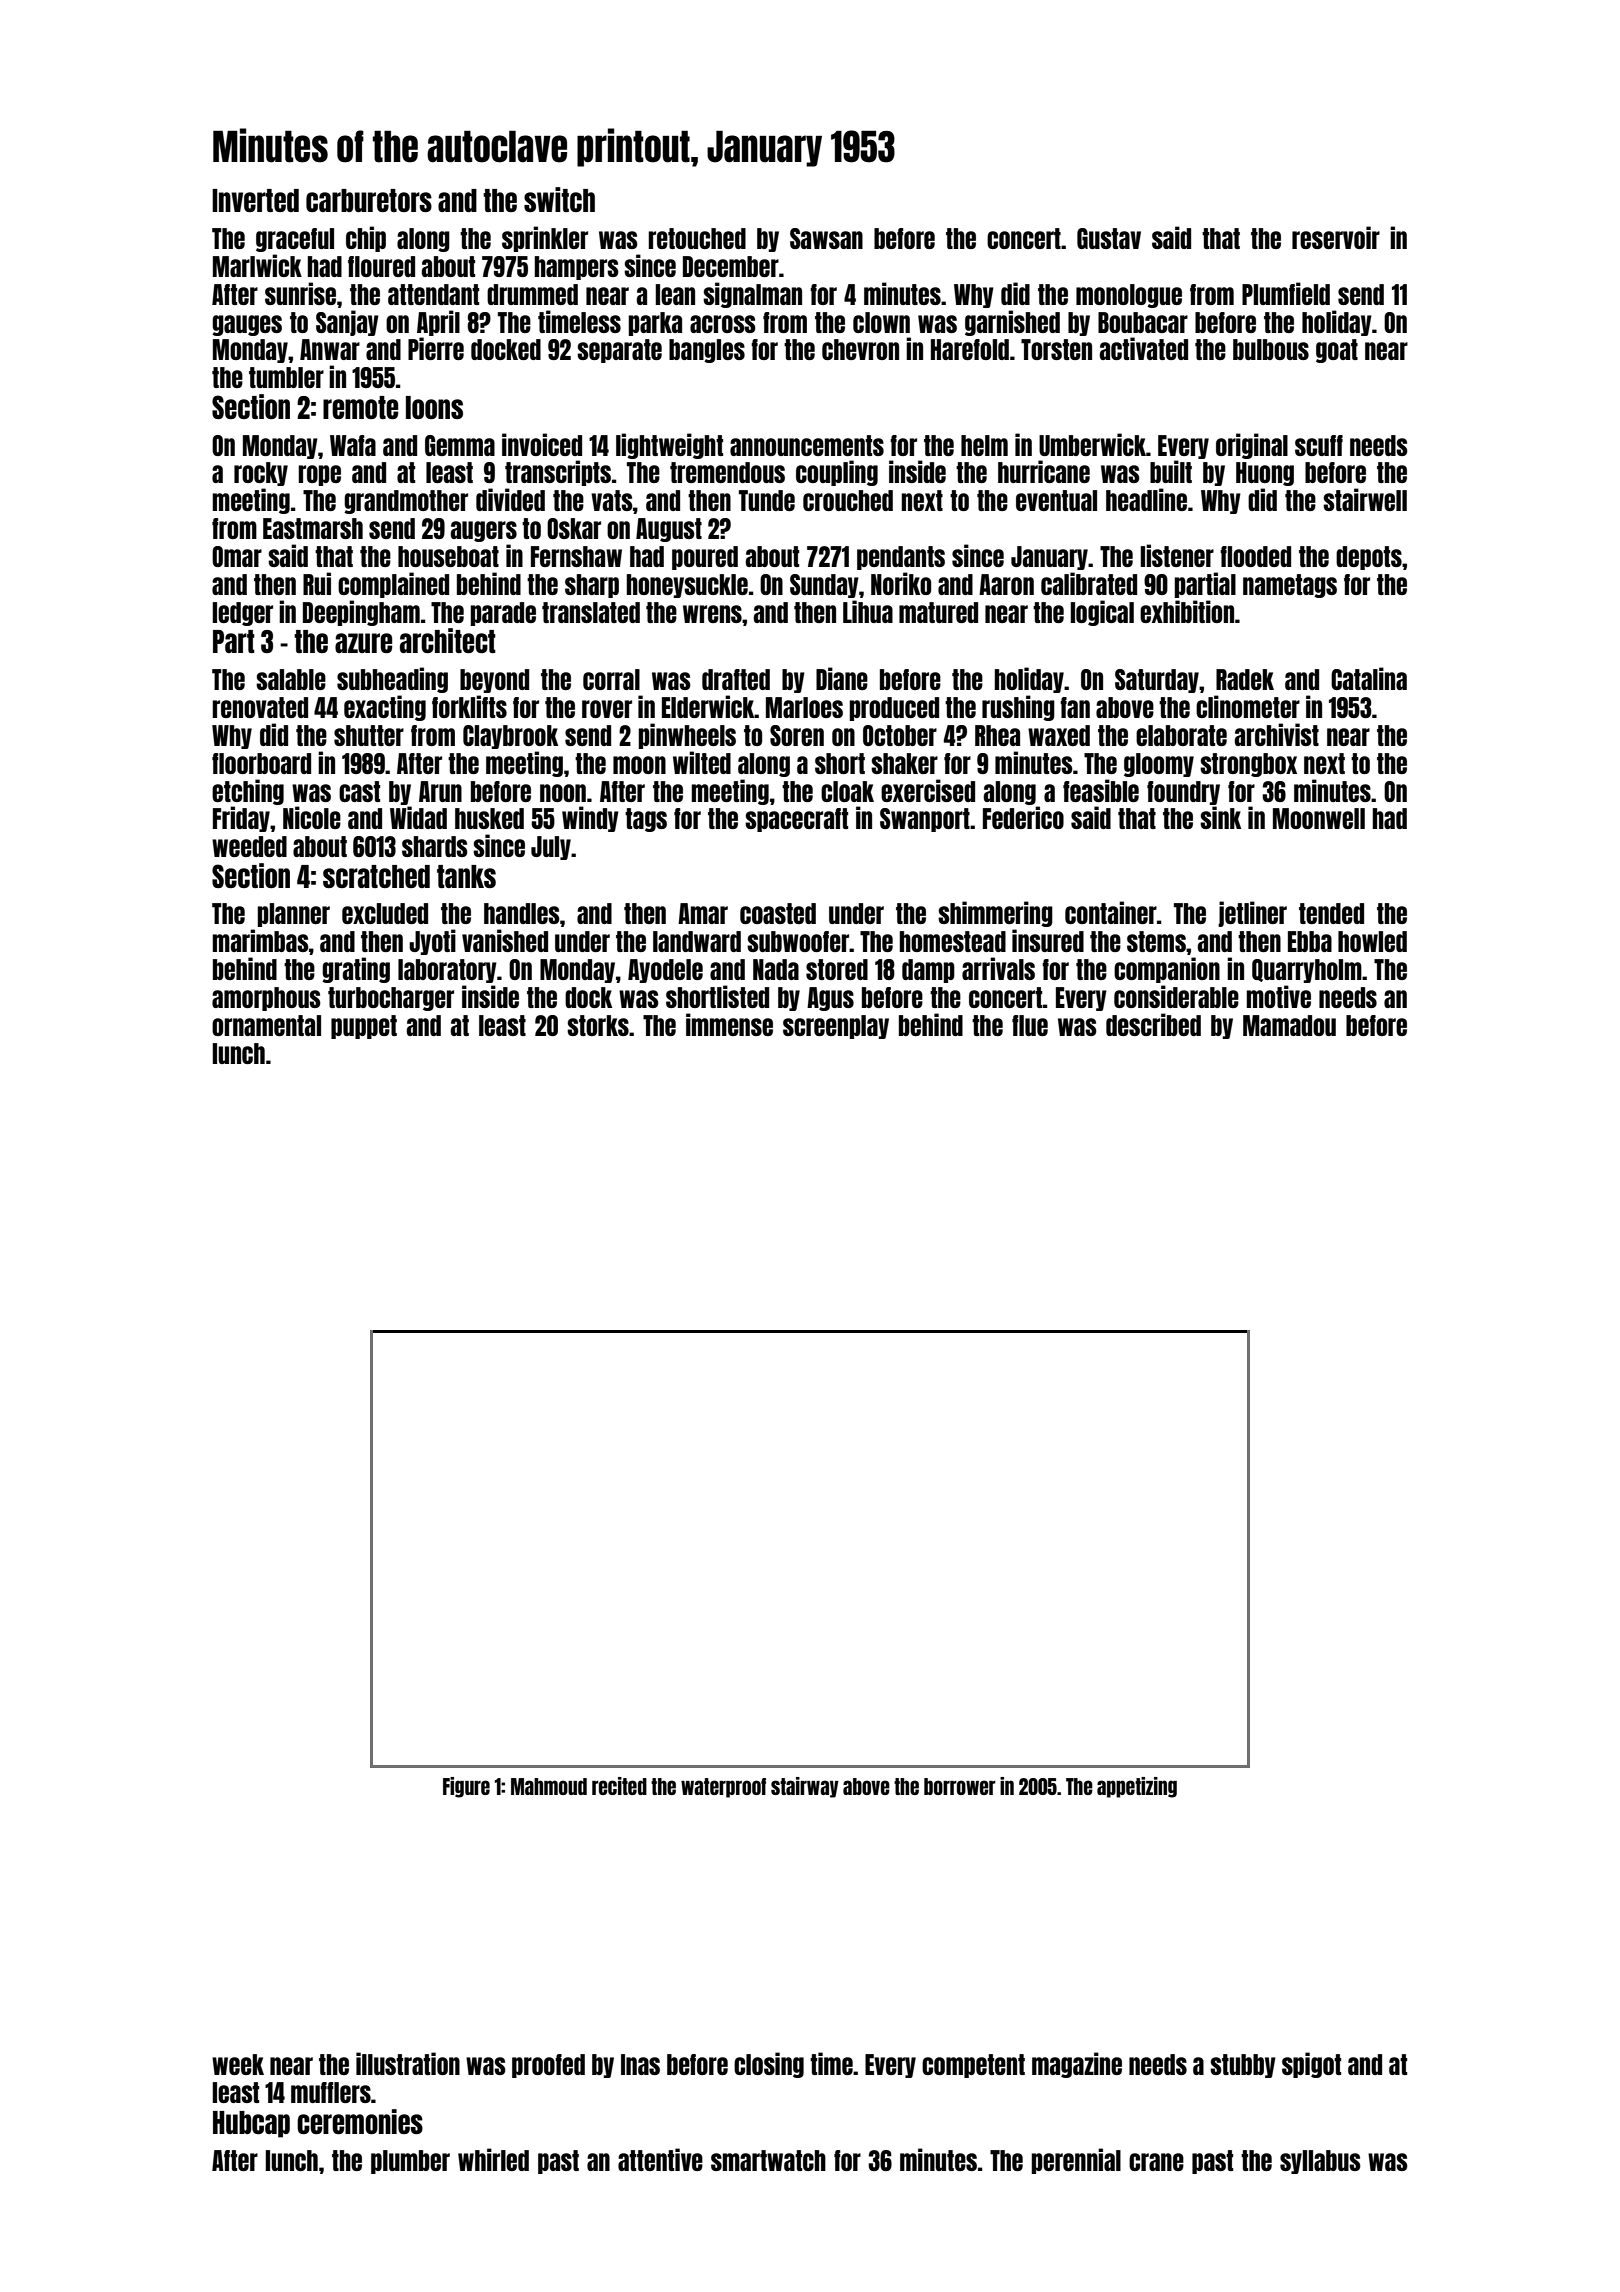 This screenshot has width=1620, height=2292. I want to click on floured, so click(381, 266).
